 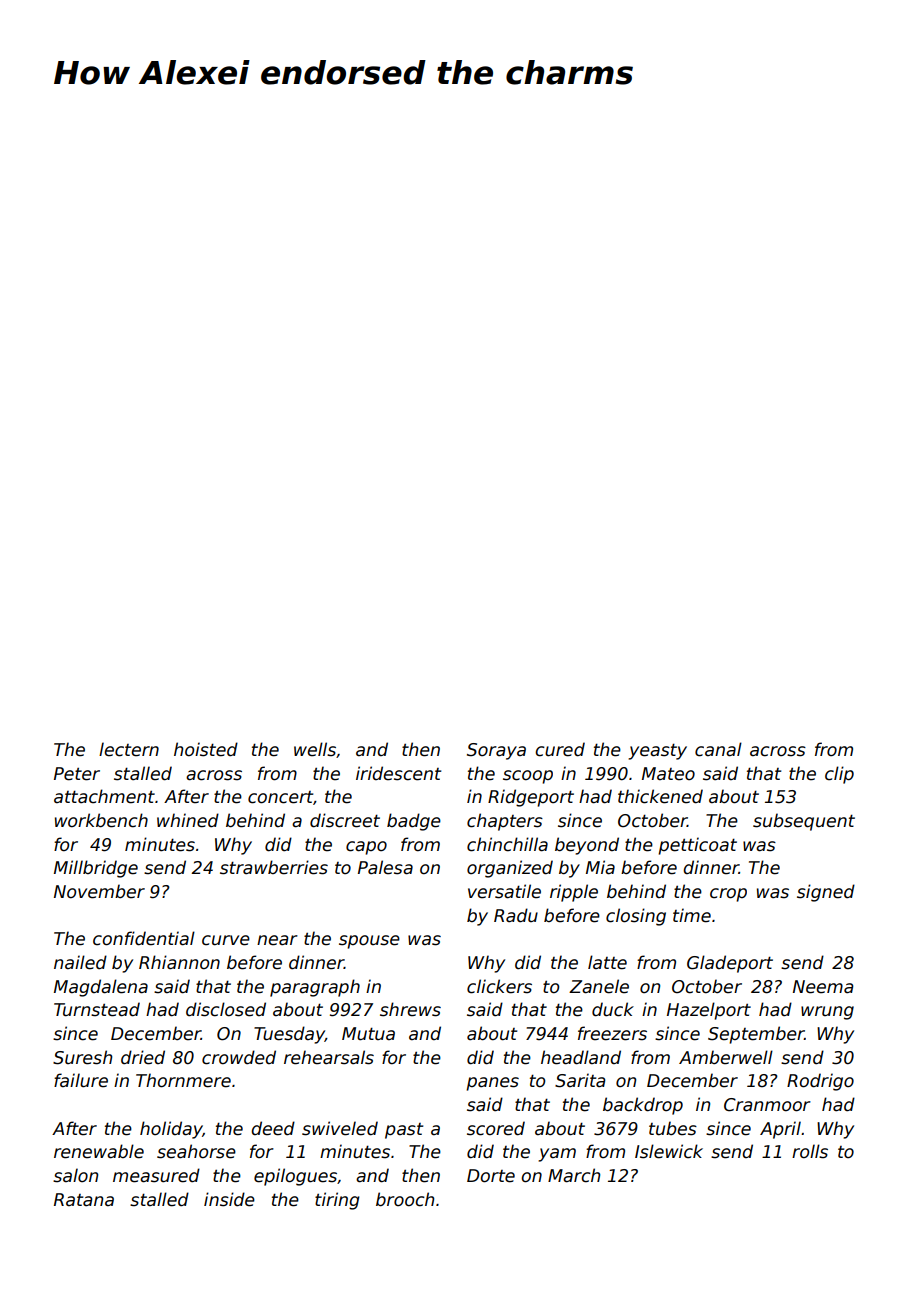 I want to click on yam, so click(x=557, y=1155).
